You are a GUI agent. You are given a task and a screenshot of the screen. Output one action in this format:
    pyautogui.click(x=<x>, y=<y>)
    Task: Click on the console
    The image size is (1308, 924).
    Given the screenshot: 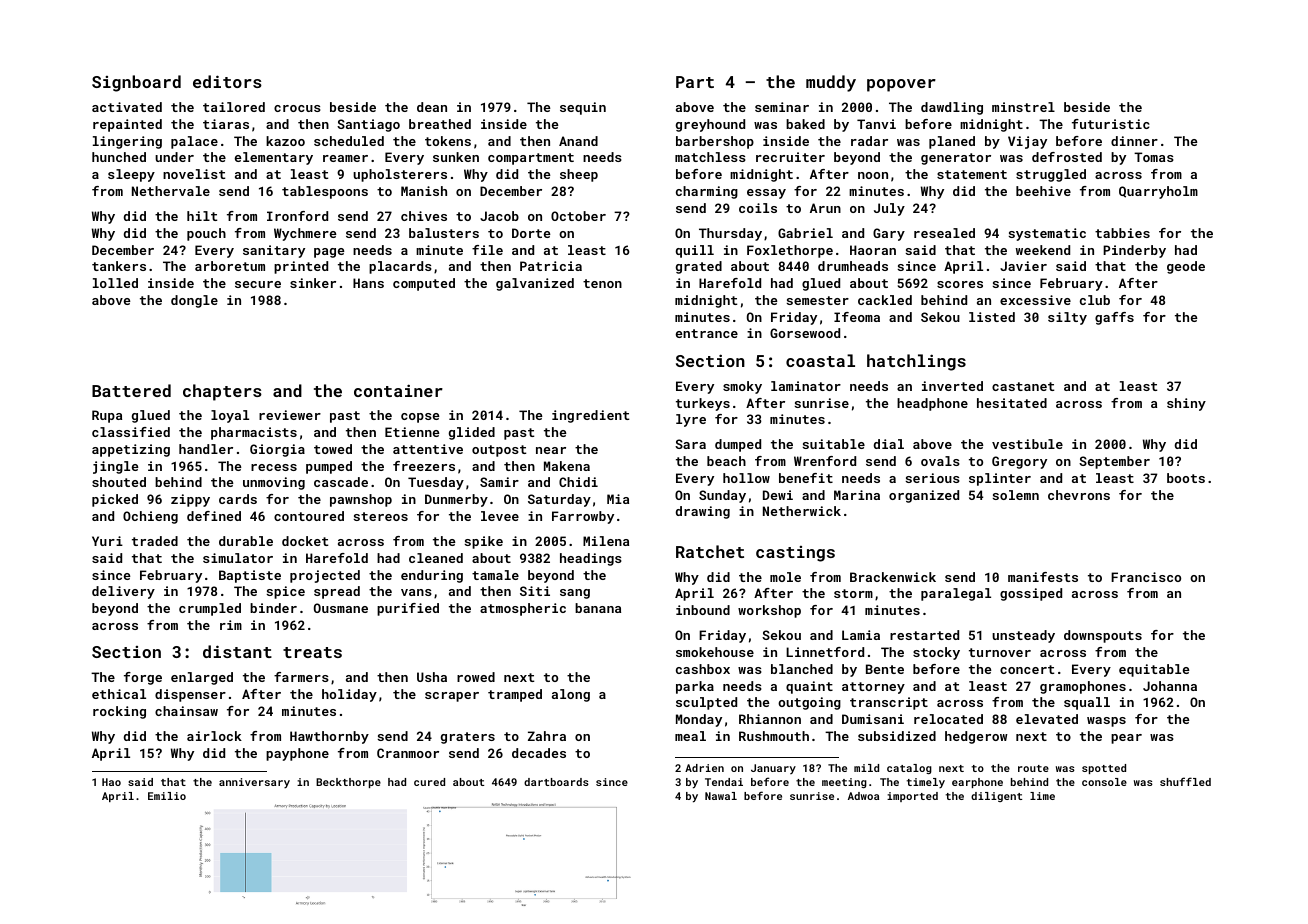 What is the action you would take?
    pyautogui.click(x=1104, y=782)
